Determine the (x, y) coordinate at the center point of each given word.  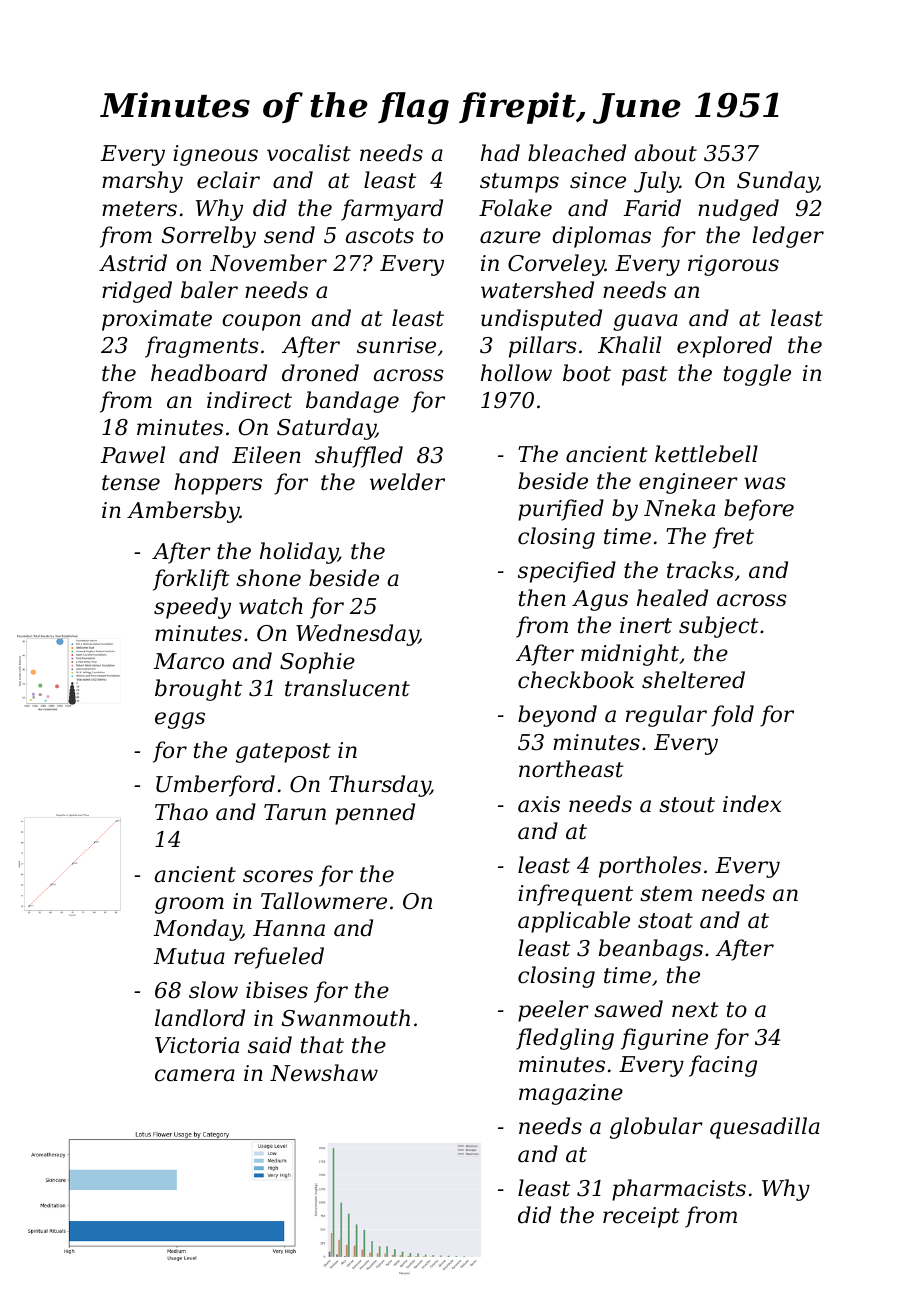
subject (719, 627)
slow (213, 990)
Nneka (679, 508)
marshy (142, 182)
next (695, 1010)
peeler (553, 1011)
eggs (180, 720)
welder (407, 482)
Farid (652, 208)
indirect (249, 400)
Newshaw (324, 1073)
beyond (557, 716)
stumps (519, 183)
